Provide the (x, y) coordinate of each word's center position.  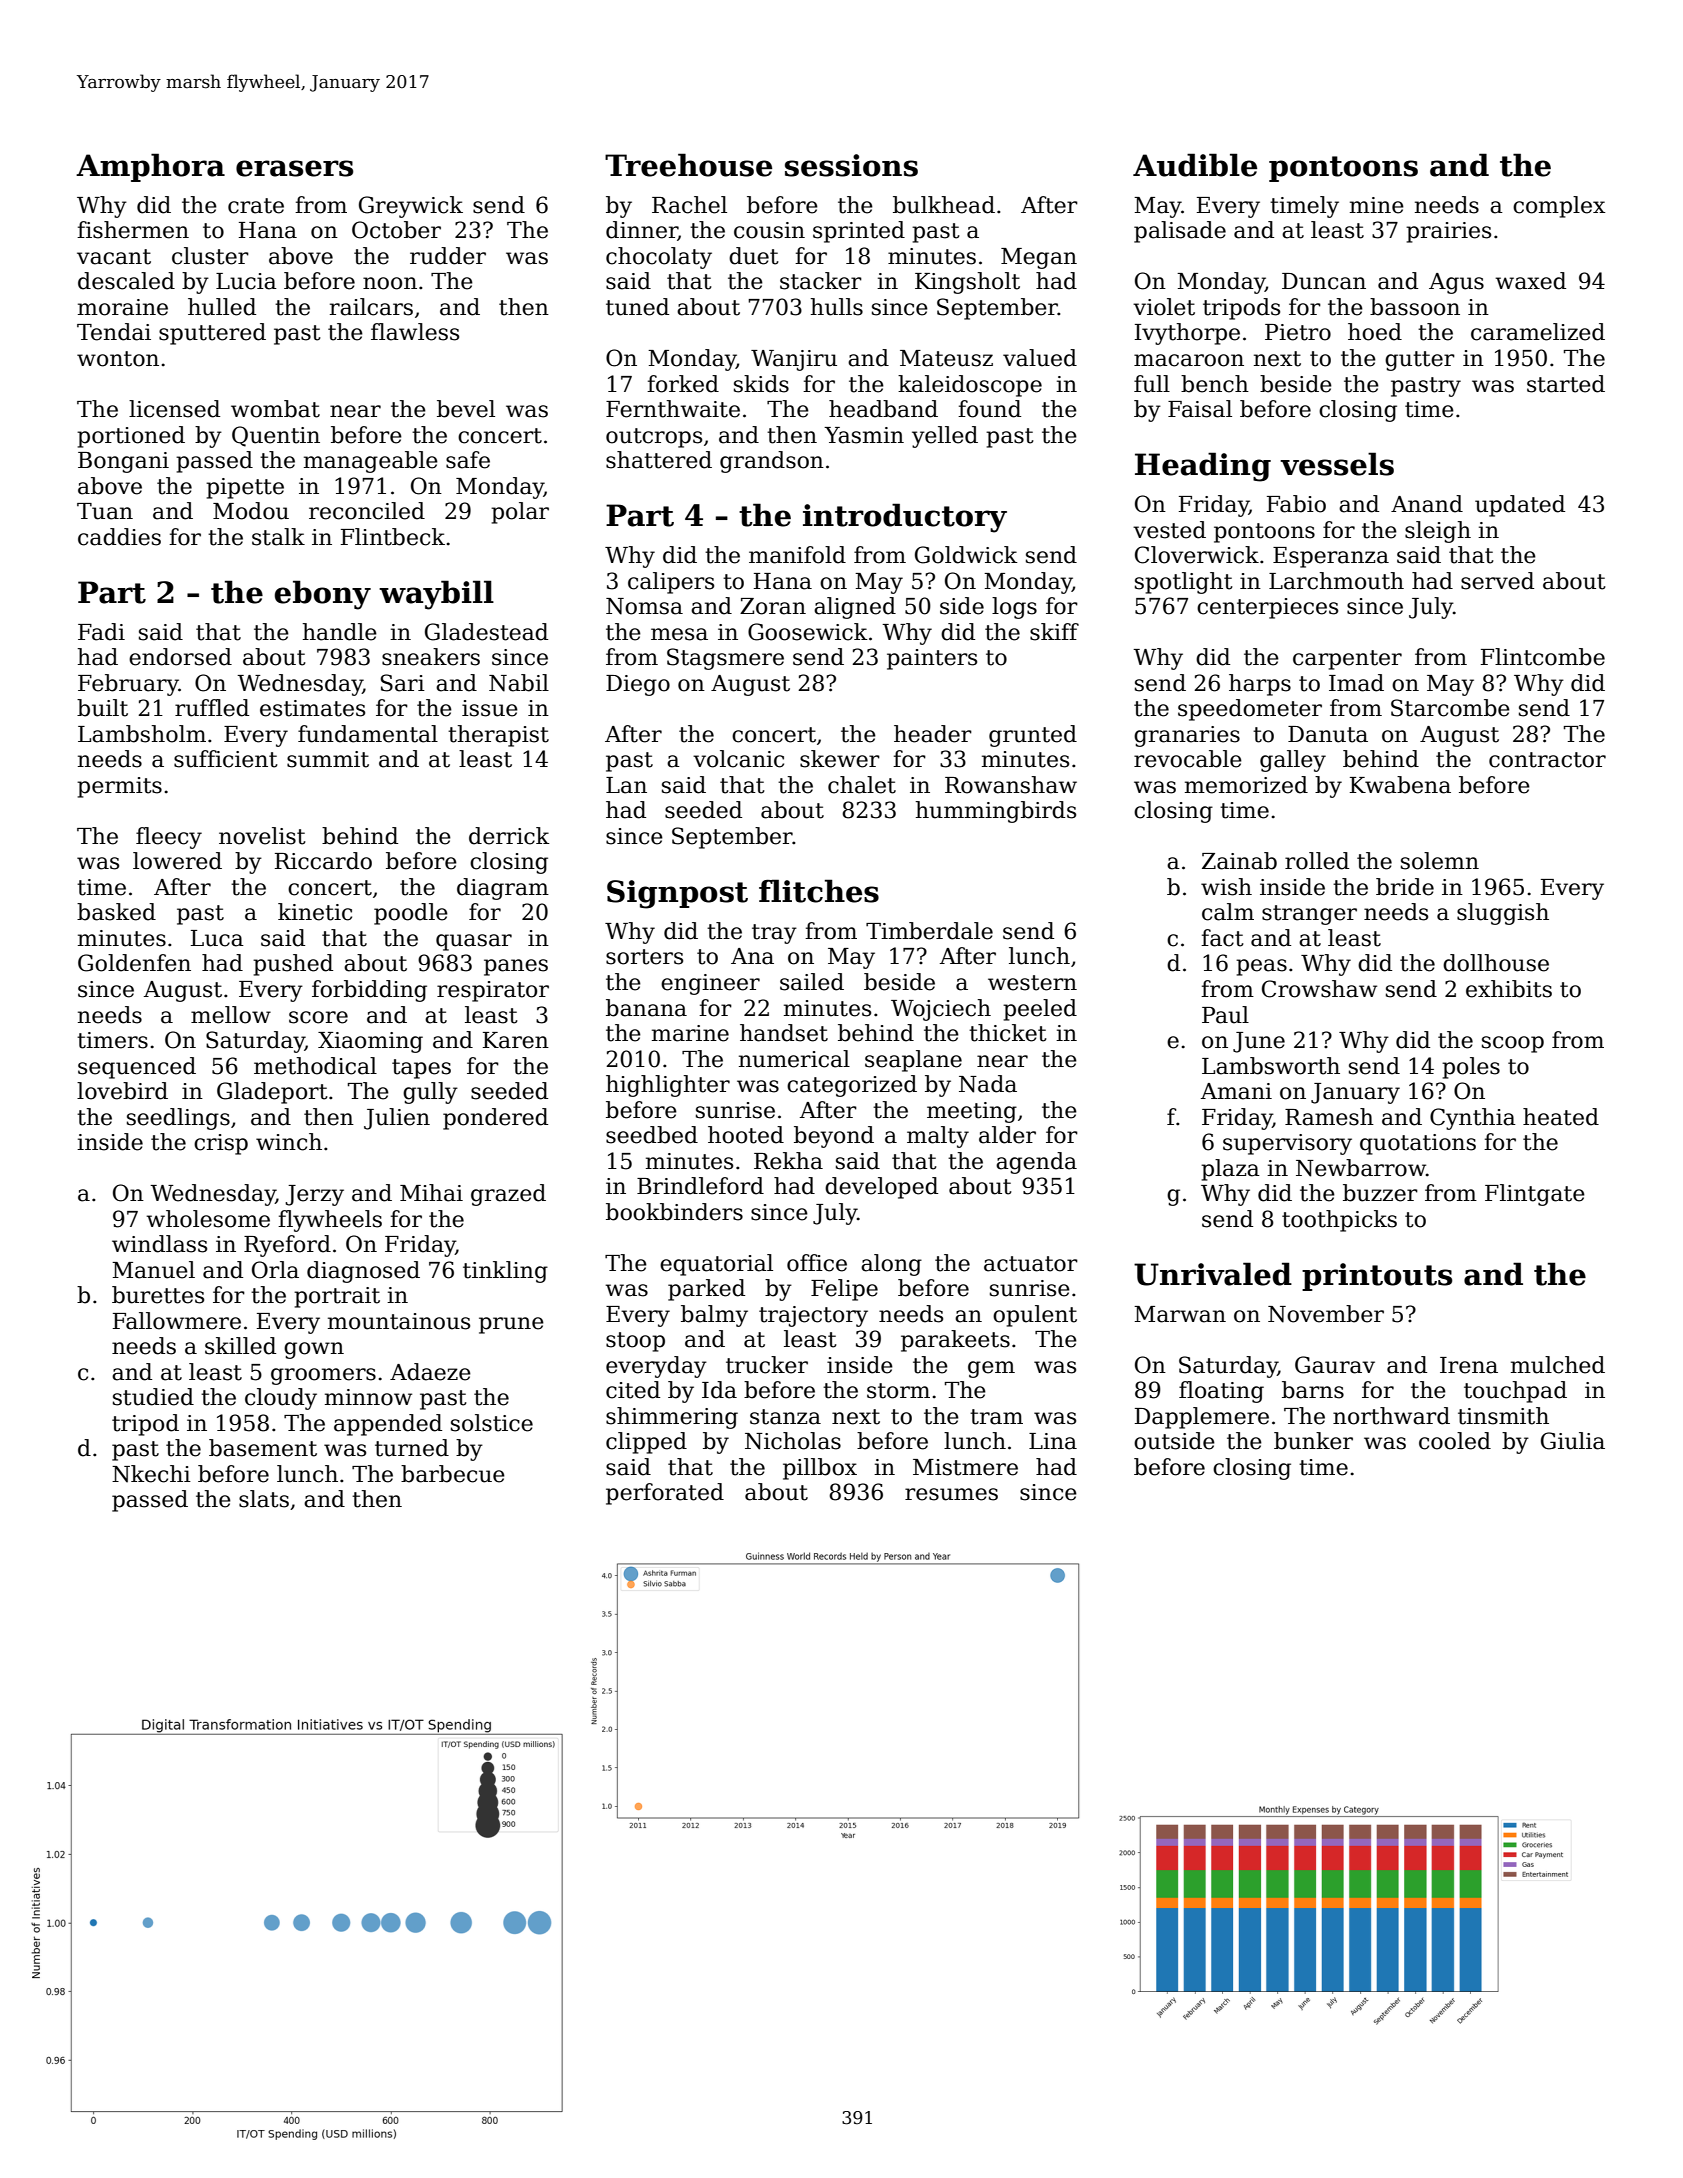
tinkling (505, 1272)
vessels (1337, 464)
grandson (772, 462)
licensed (174, 409)
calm (1228, 912)
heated (1561, 1117)
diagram (503, 889)
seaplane (913, 1061)
